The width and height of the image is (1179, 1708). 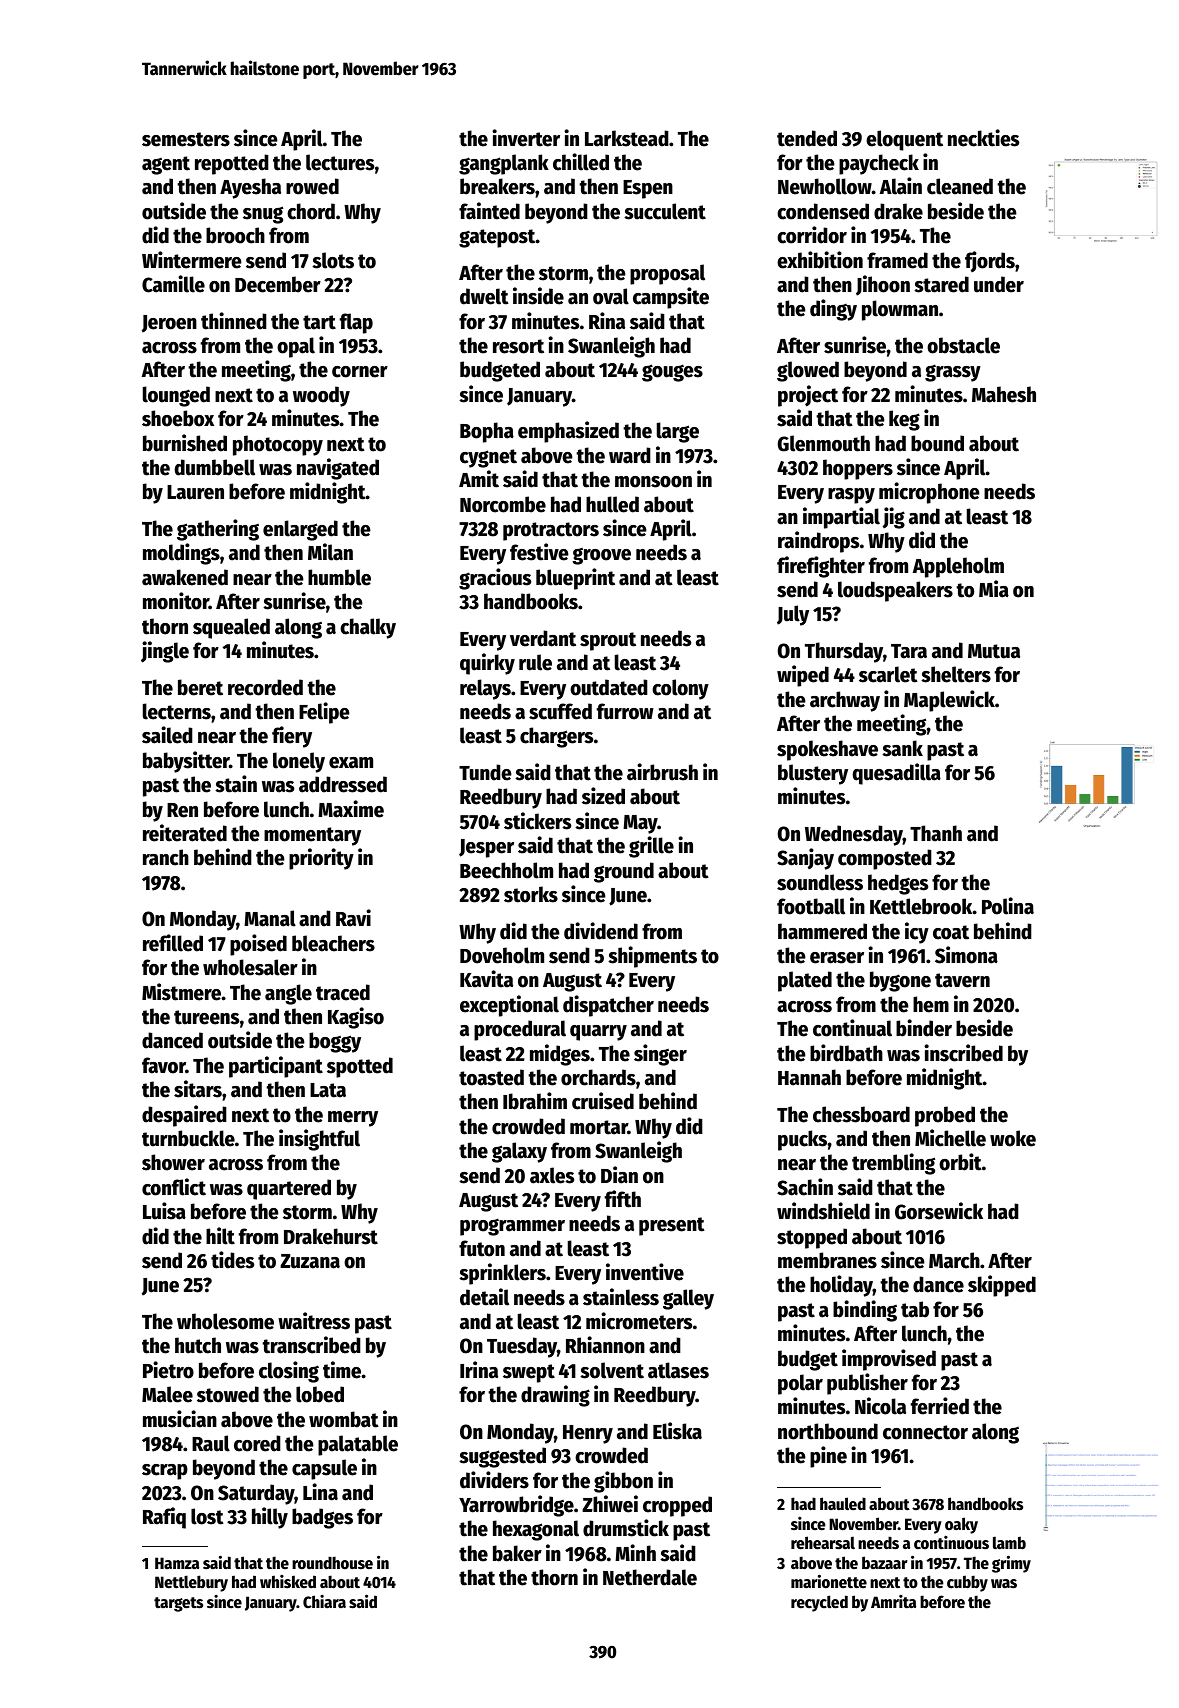 I want to click on inverter, so click(x=526, y=138).
